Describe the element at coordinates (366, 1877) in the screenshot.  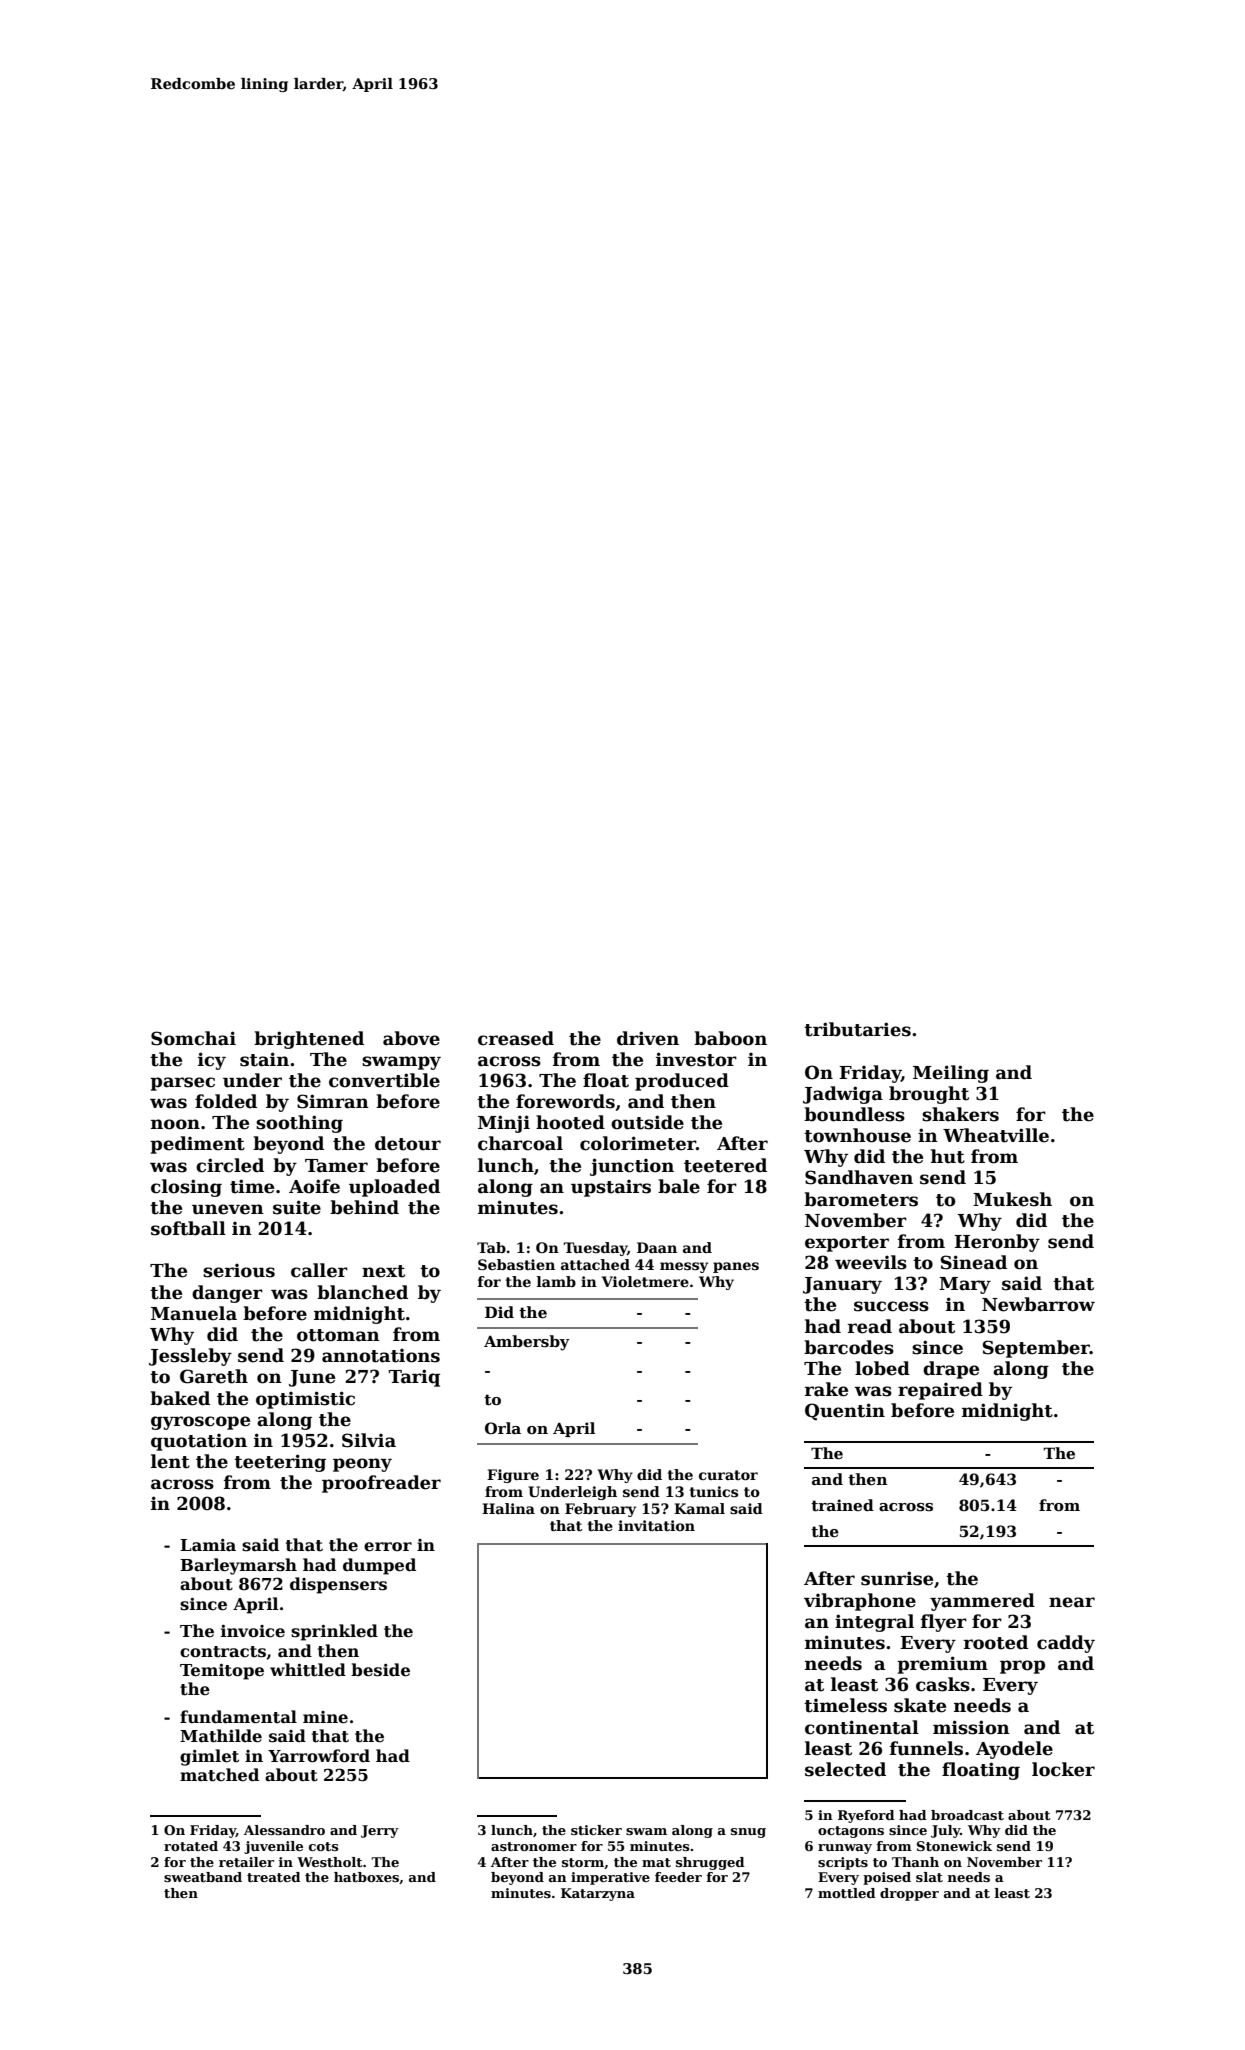
I see `hatboxes` at that location.
